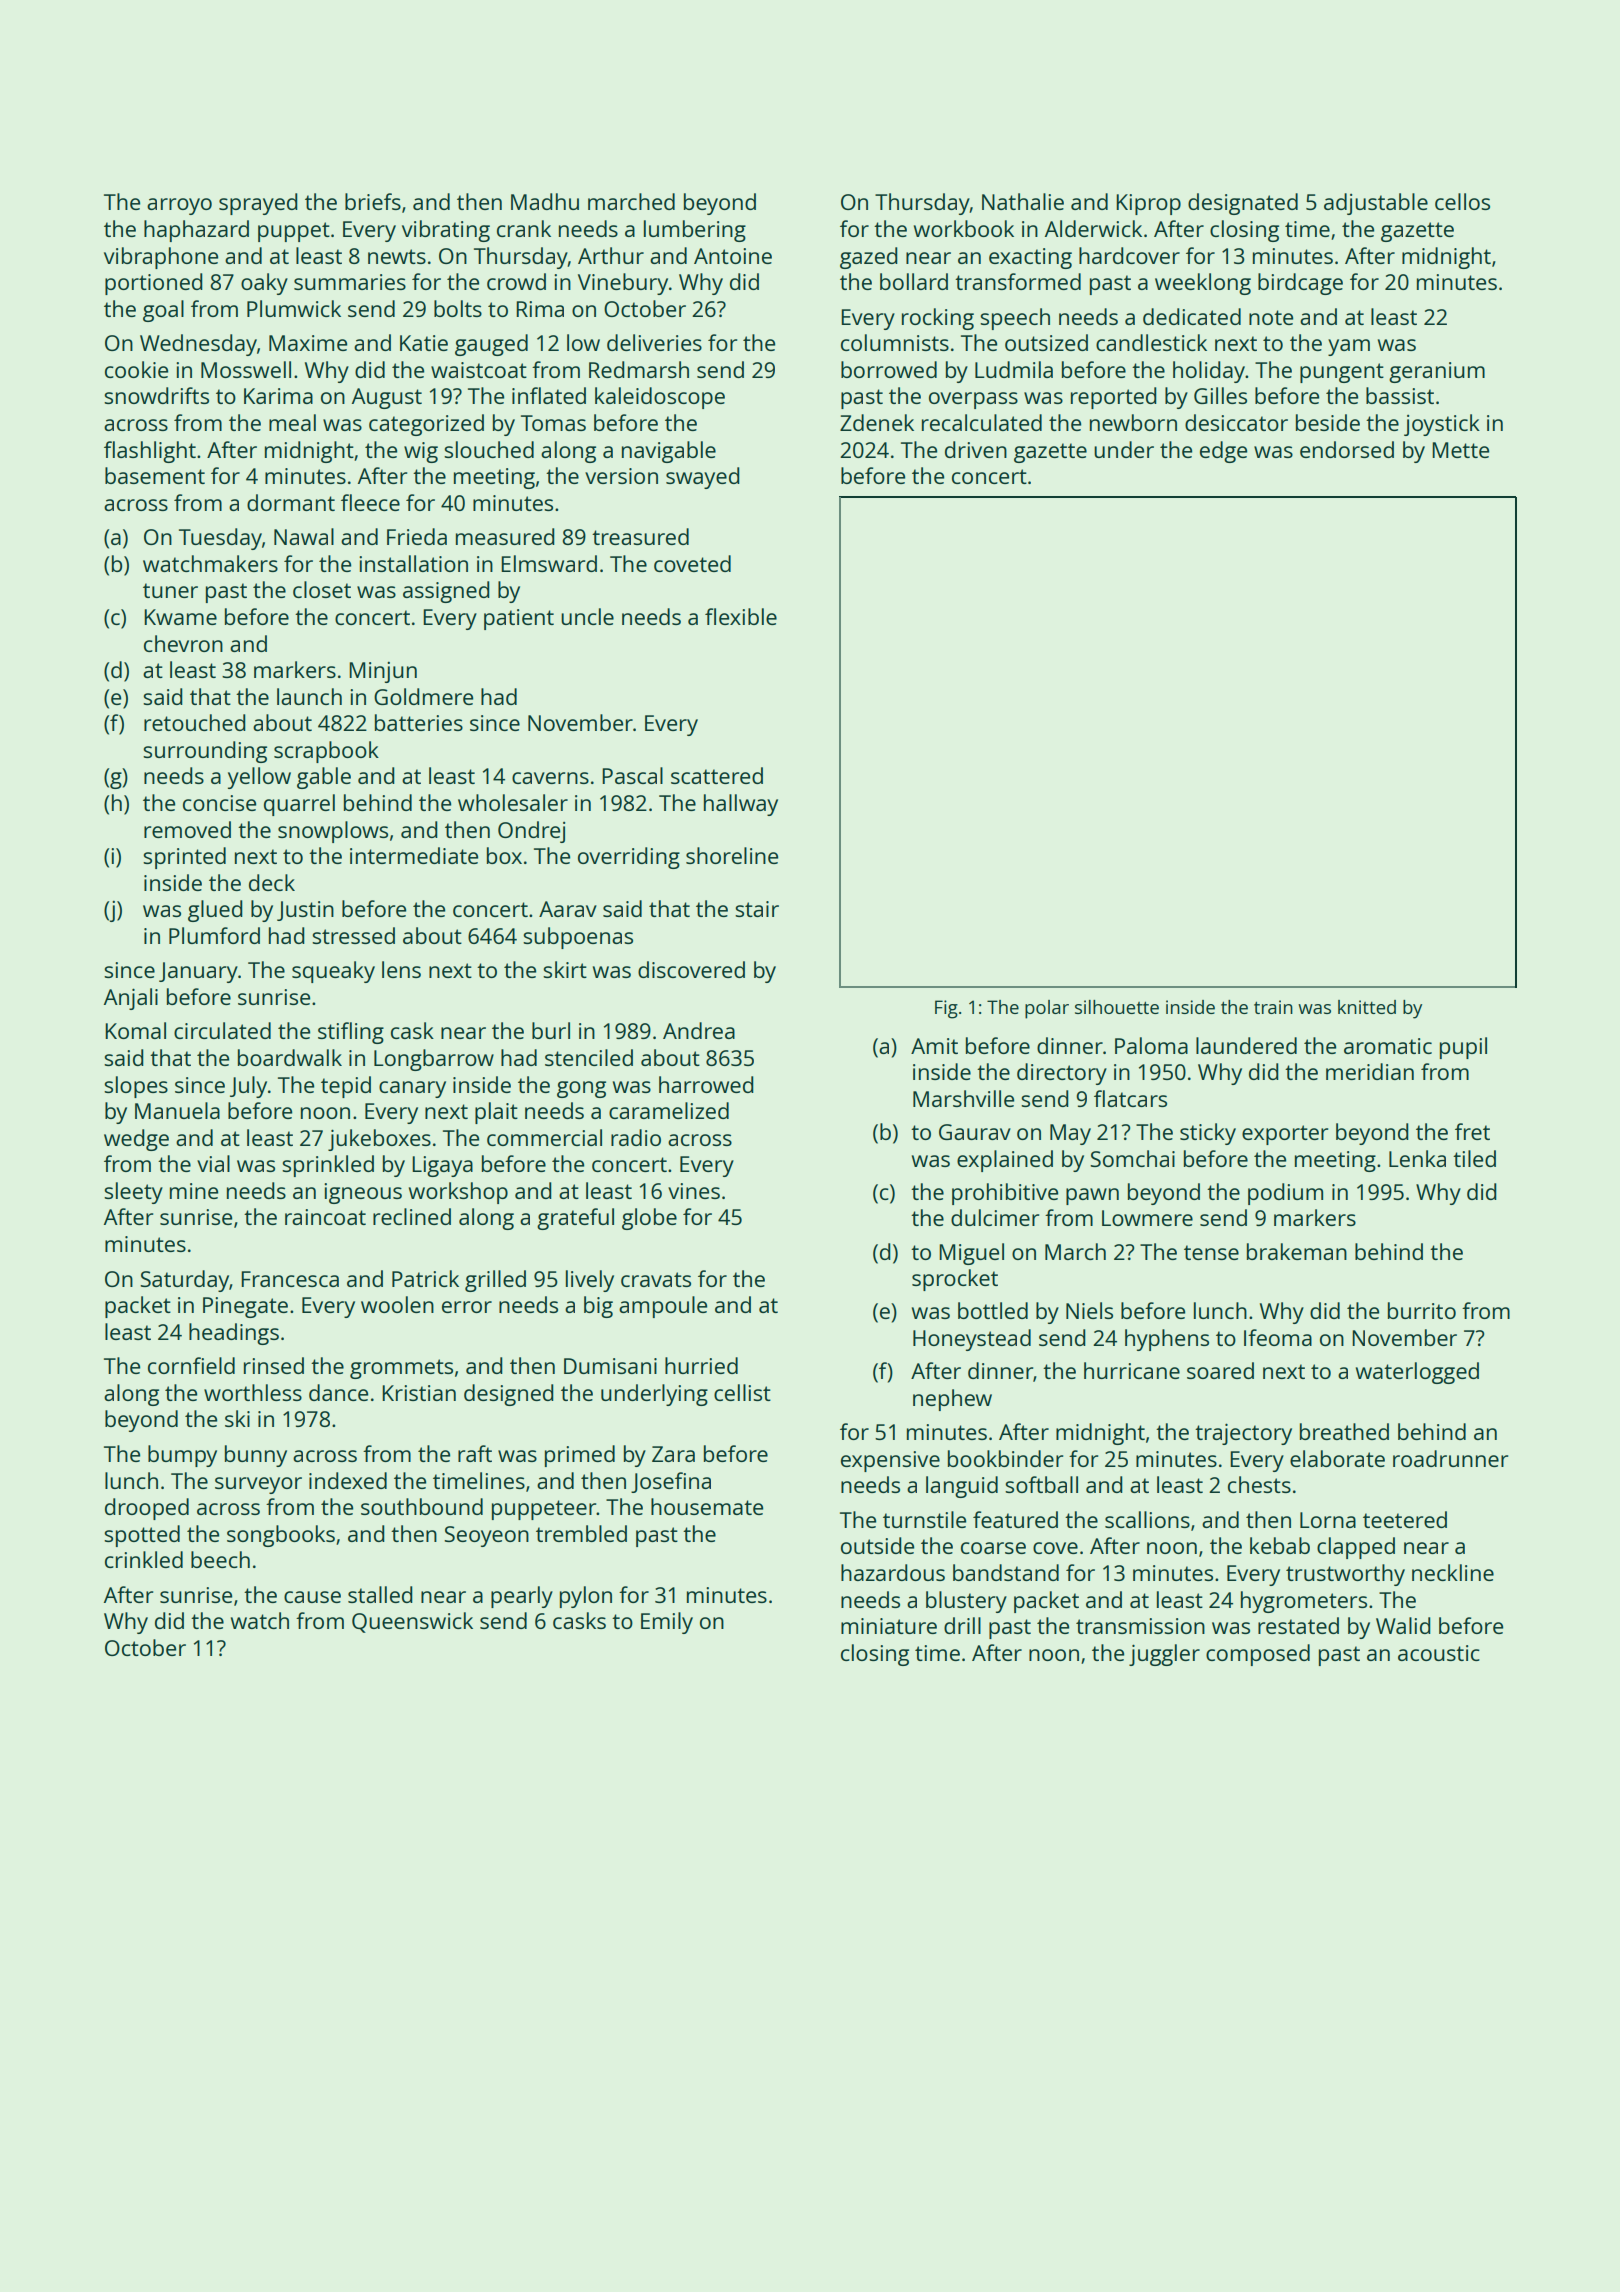 The width and height of the screenshot is (1620, 2292). Describe the element at coordinates (889, 369) in the screenshot. I see `borrowed` at that location.
